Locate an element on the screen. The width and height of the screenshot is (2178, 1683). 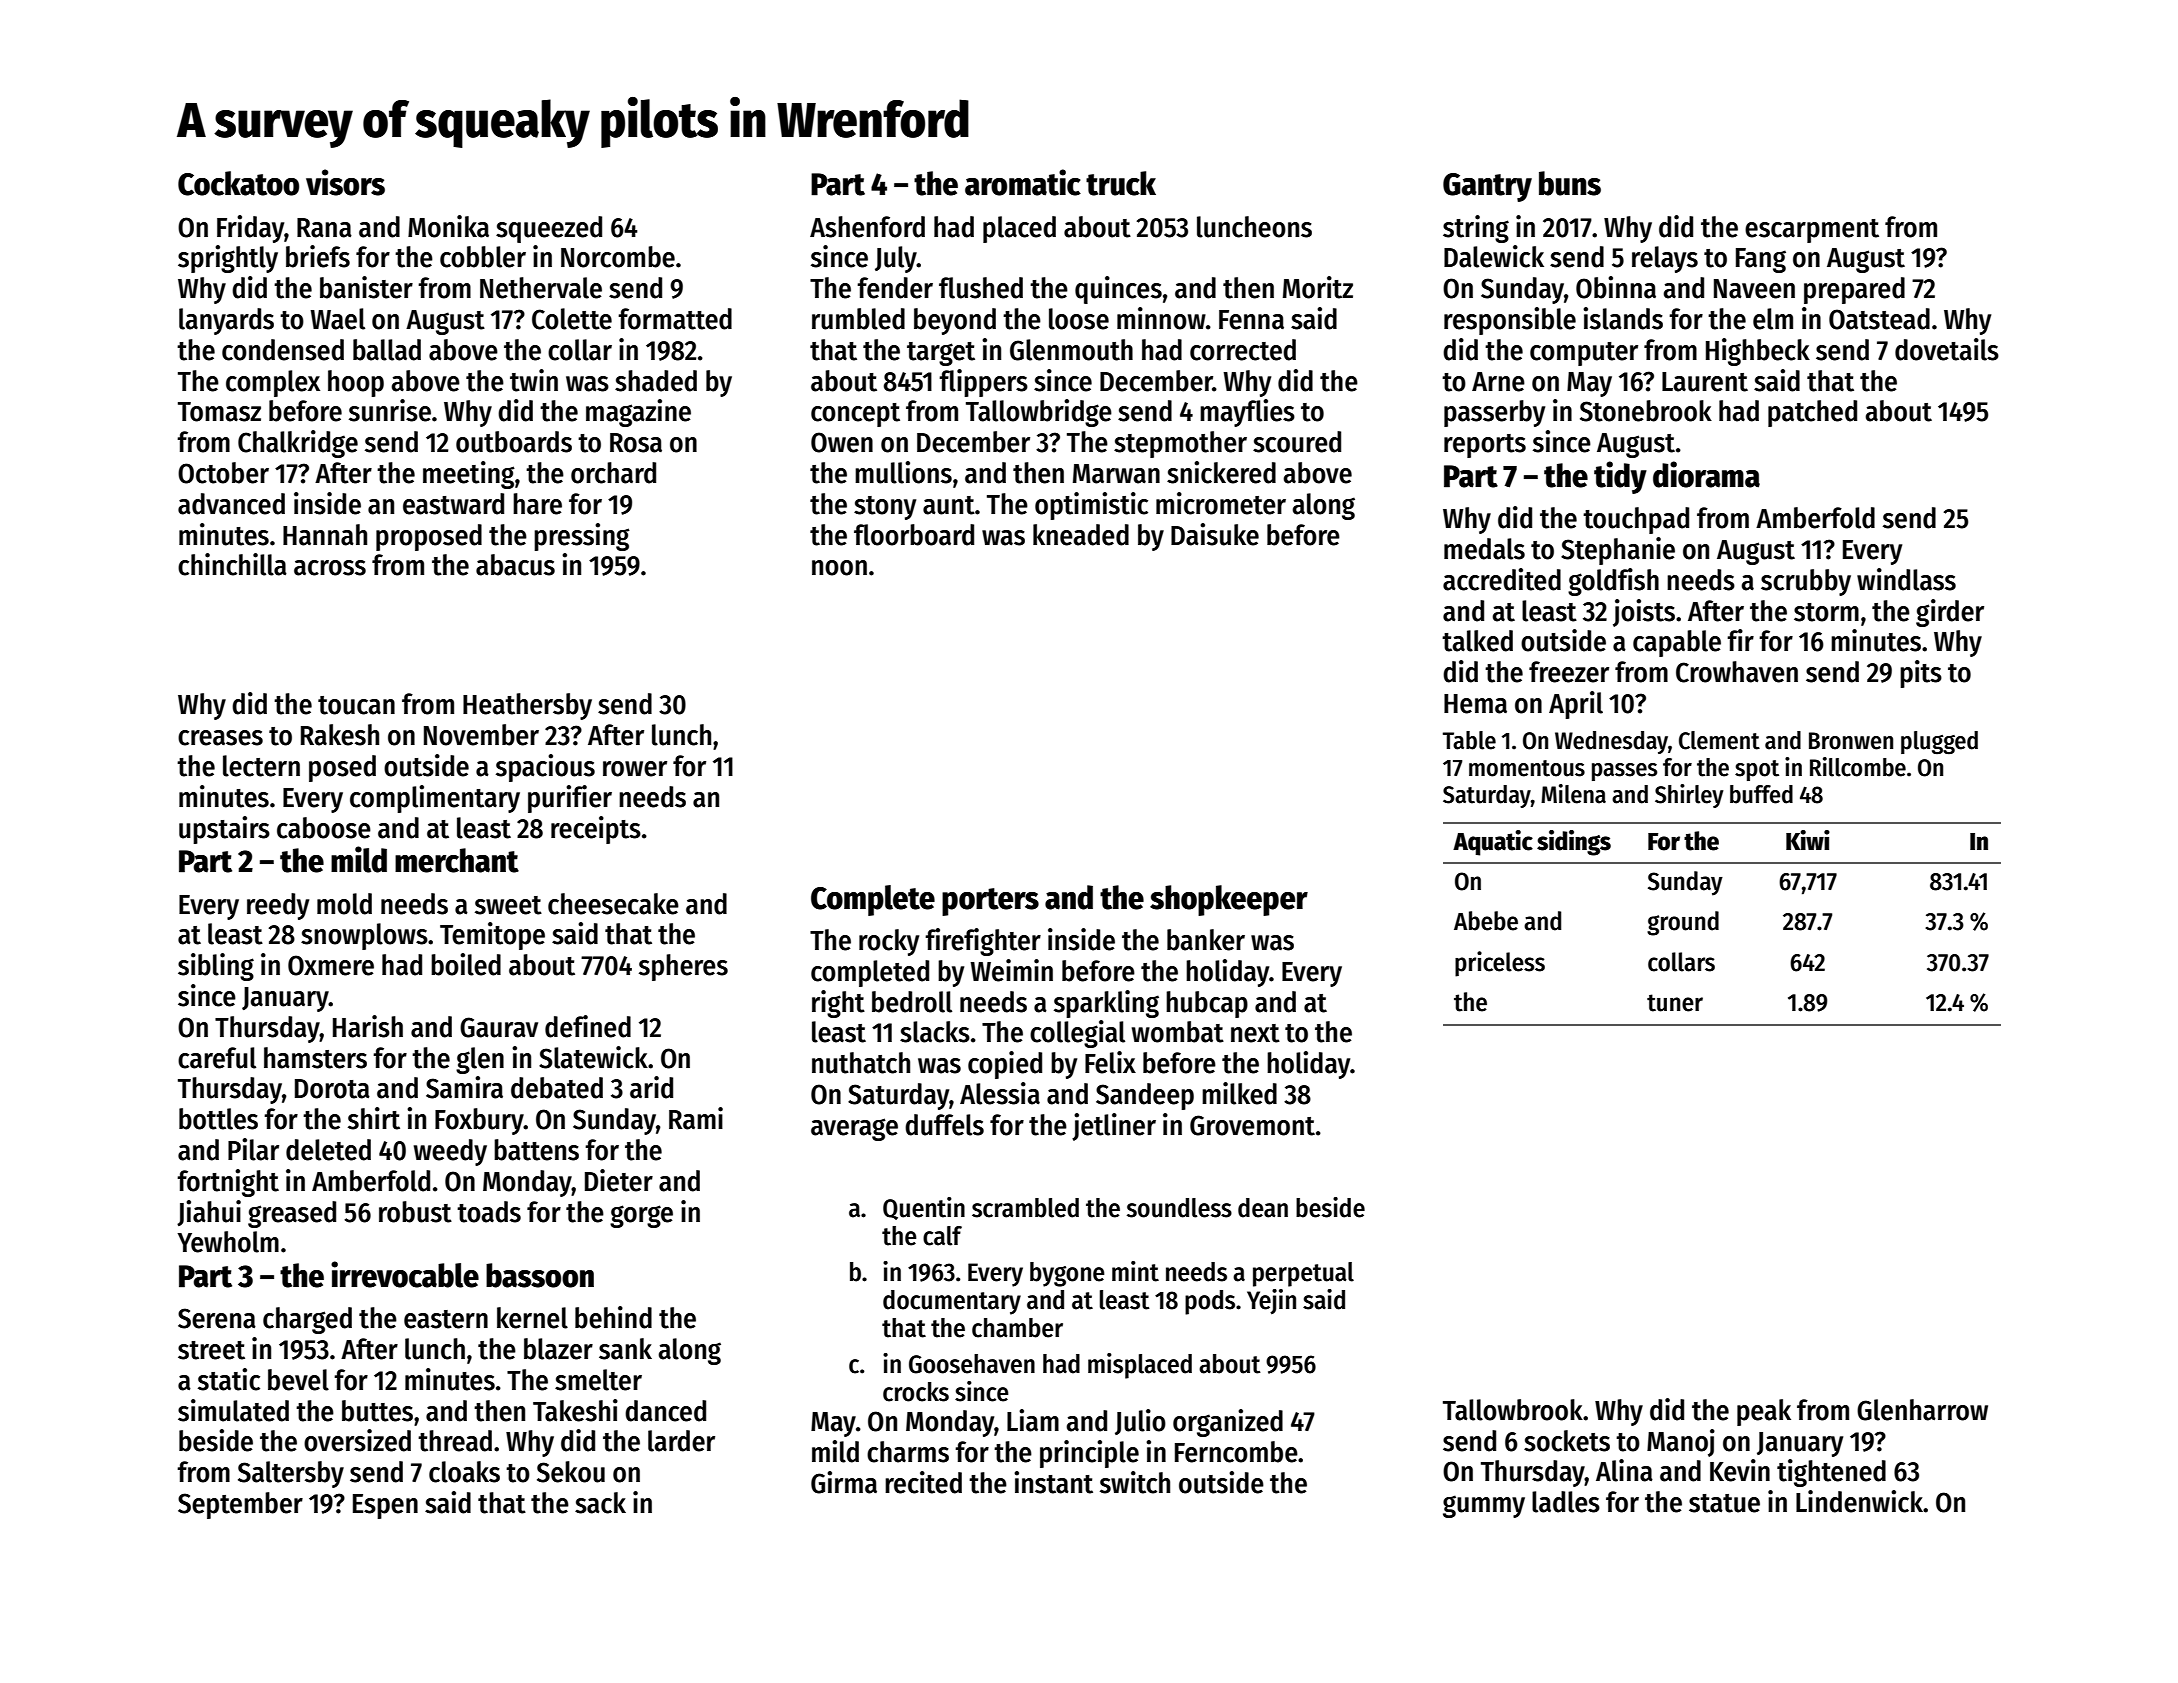
street is located at coordinates (211, 1350).
